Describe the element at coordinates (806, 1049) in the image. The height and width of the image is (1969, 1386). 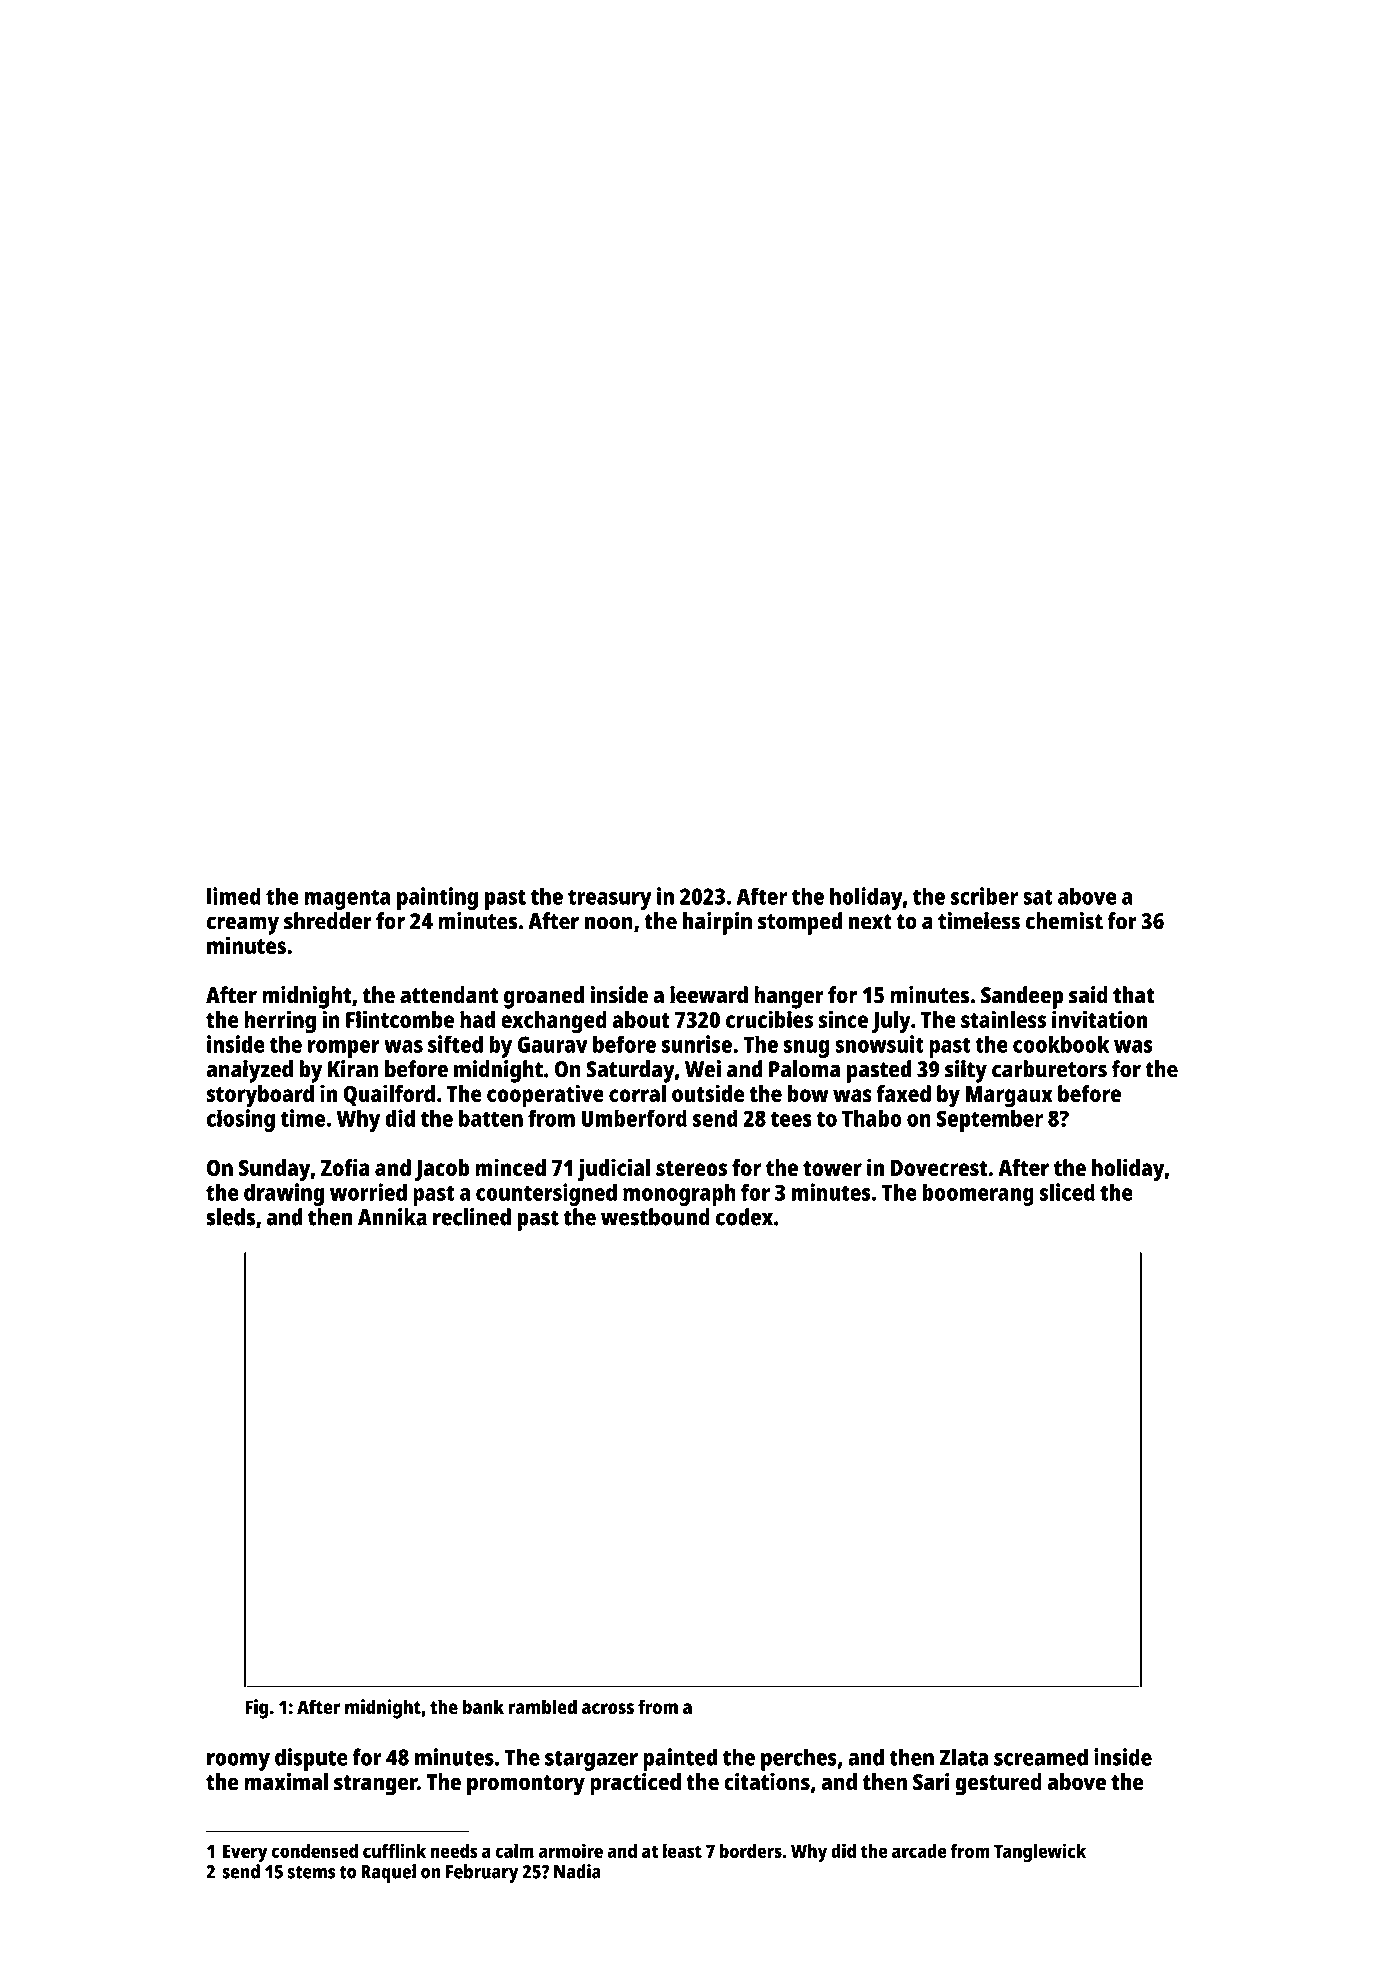
I see `snug` at that location.
